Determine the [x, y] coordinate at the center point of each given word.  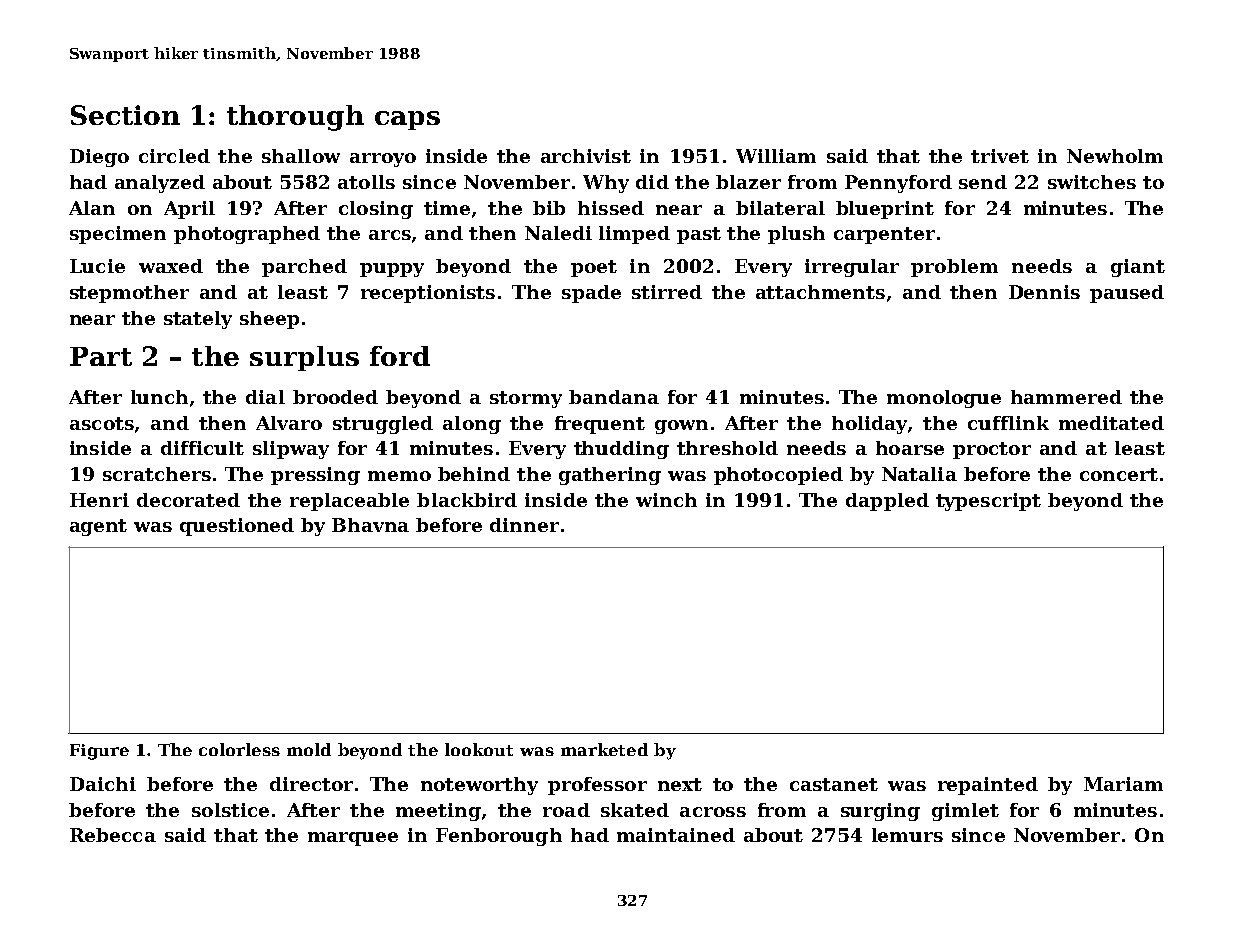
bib [549, 208]
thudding [621, 450]
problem [954, 268]
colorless [239, 749]
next [680, 784]
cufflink [1008, 423]
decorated [188, 500]
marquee [353, 839]
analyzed [160, 184]
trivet [1000, 156]
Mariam [1123, 784]
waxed [171, 266]
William [776, 156]
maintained [676, 835]
